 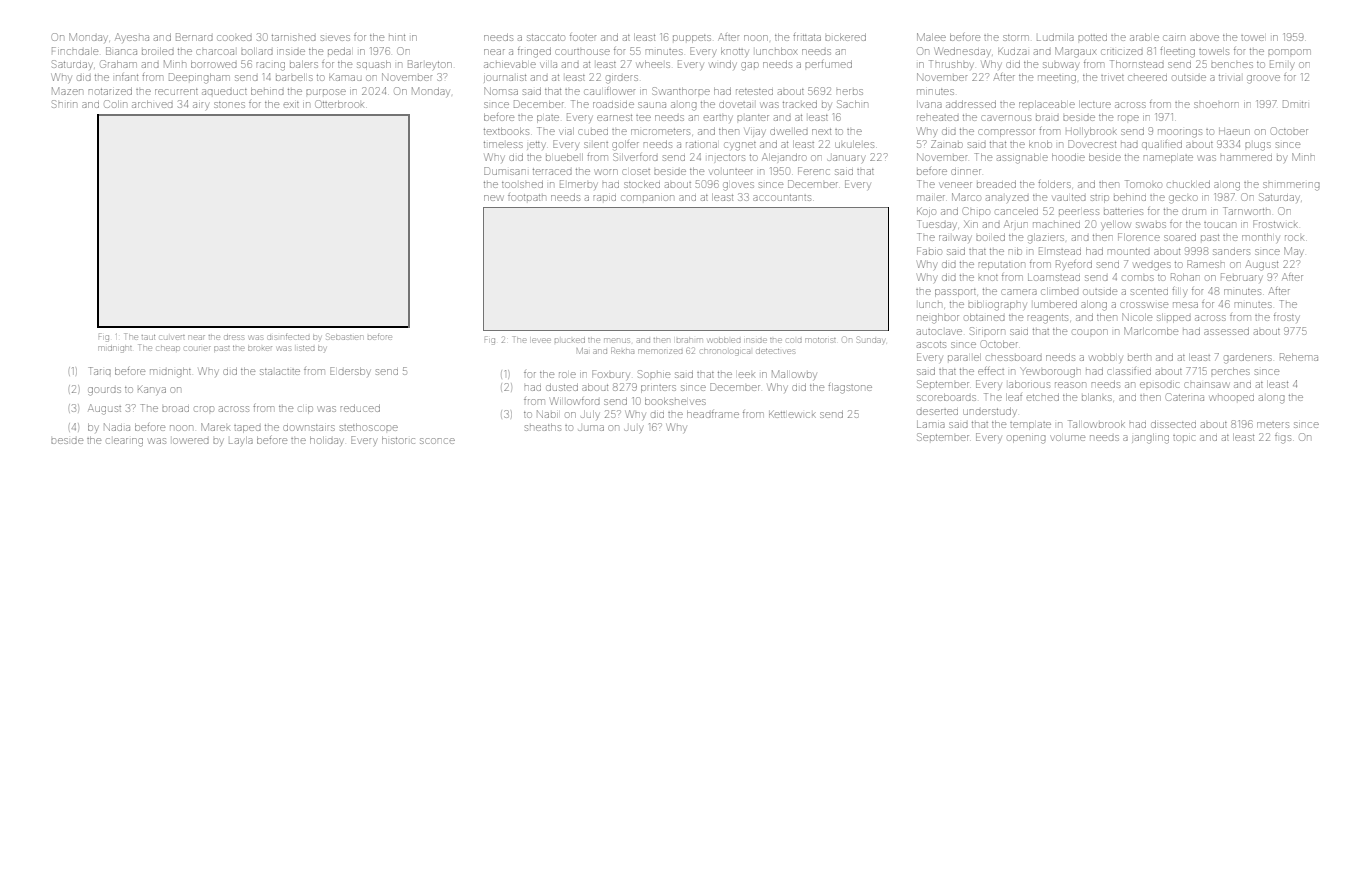 What do you see at coordinates (1246, 211) in the image?
I see `Tarnworth` at bounding box center [1246, 211].
